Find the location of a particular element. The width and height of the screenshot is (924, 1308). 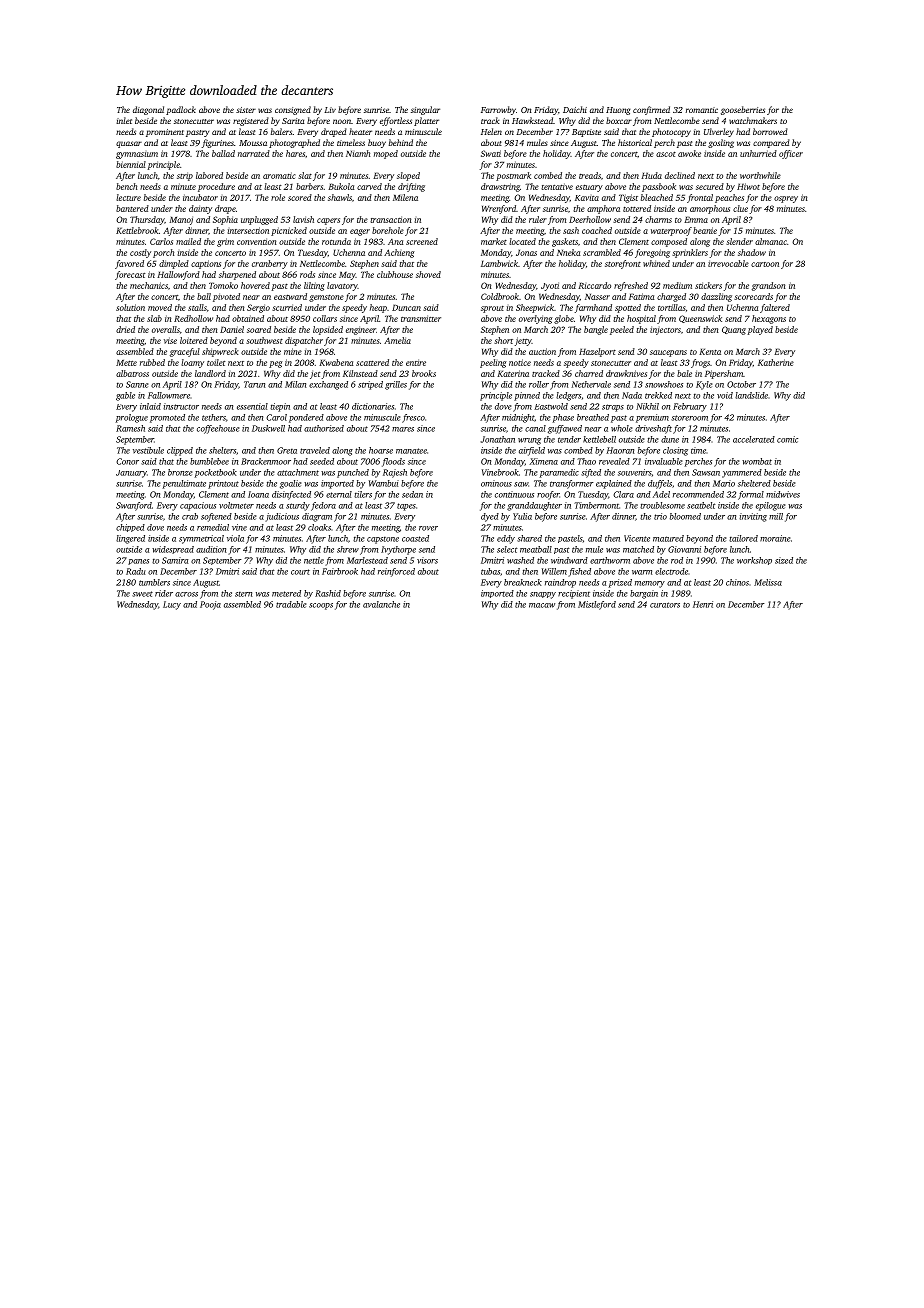

biennial is located at coordinates (131, 164).
